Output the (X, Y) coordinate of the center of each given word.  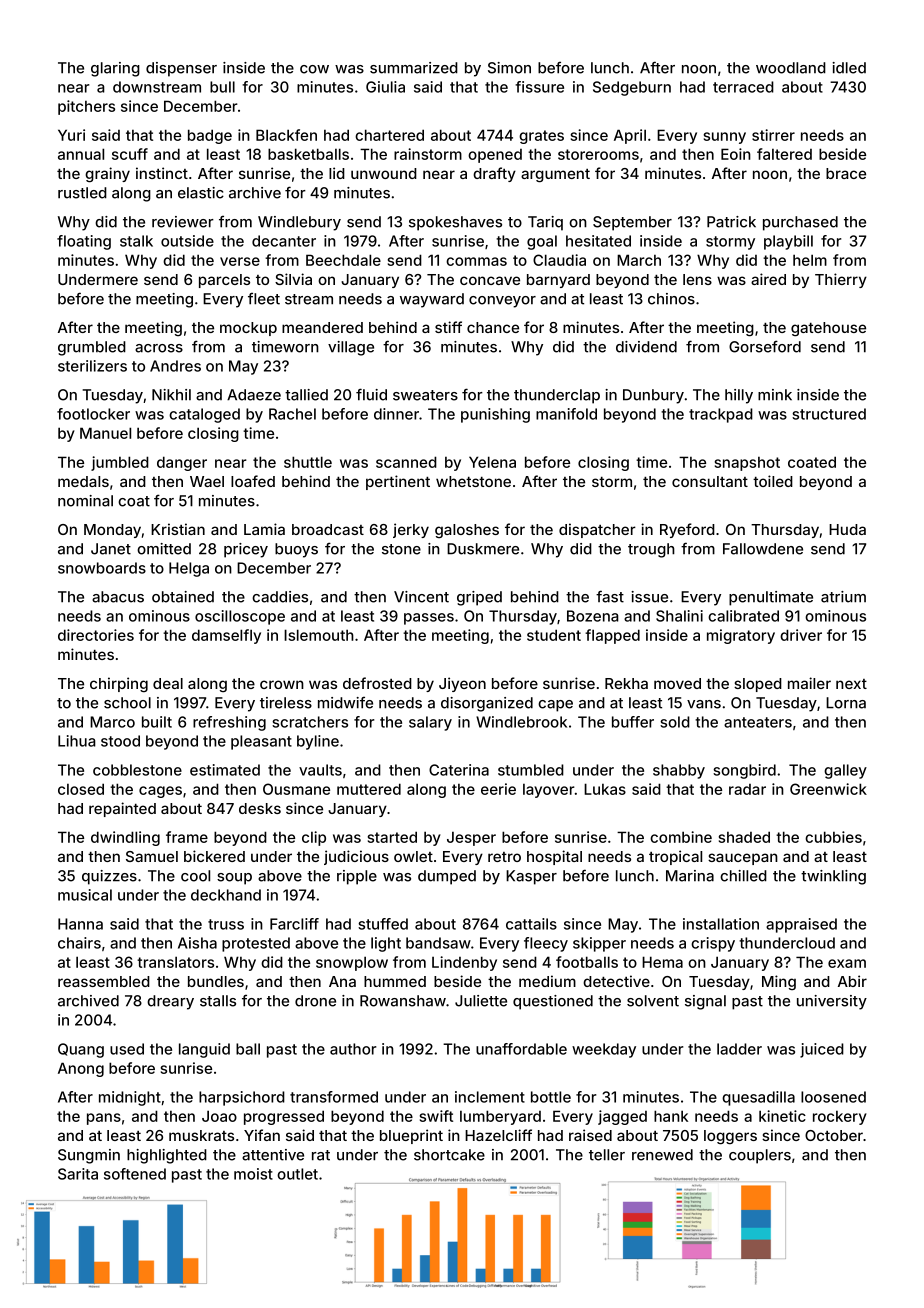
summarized (414, 68)
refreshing (229, 723)
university (832, 1002)
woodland (791, 68)
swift (436, 1116)
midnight (130, 1098)
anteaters (758, 722)
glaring (115, 69)
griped (479, 598)
